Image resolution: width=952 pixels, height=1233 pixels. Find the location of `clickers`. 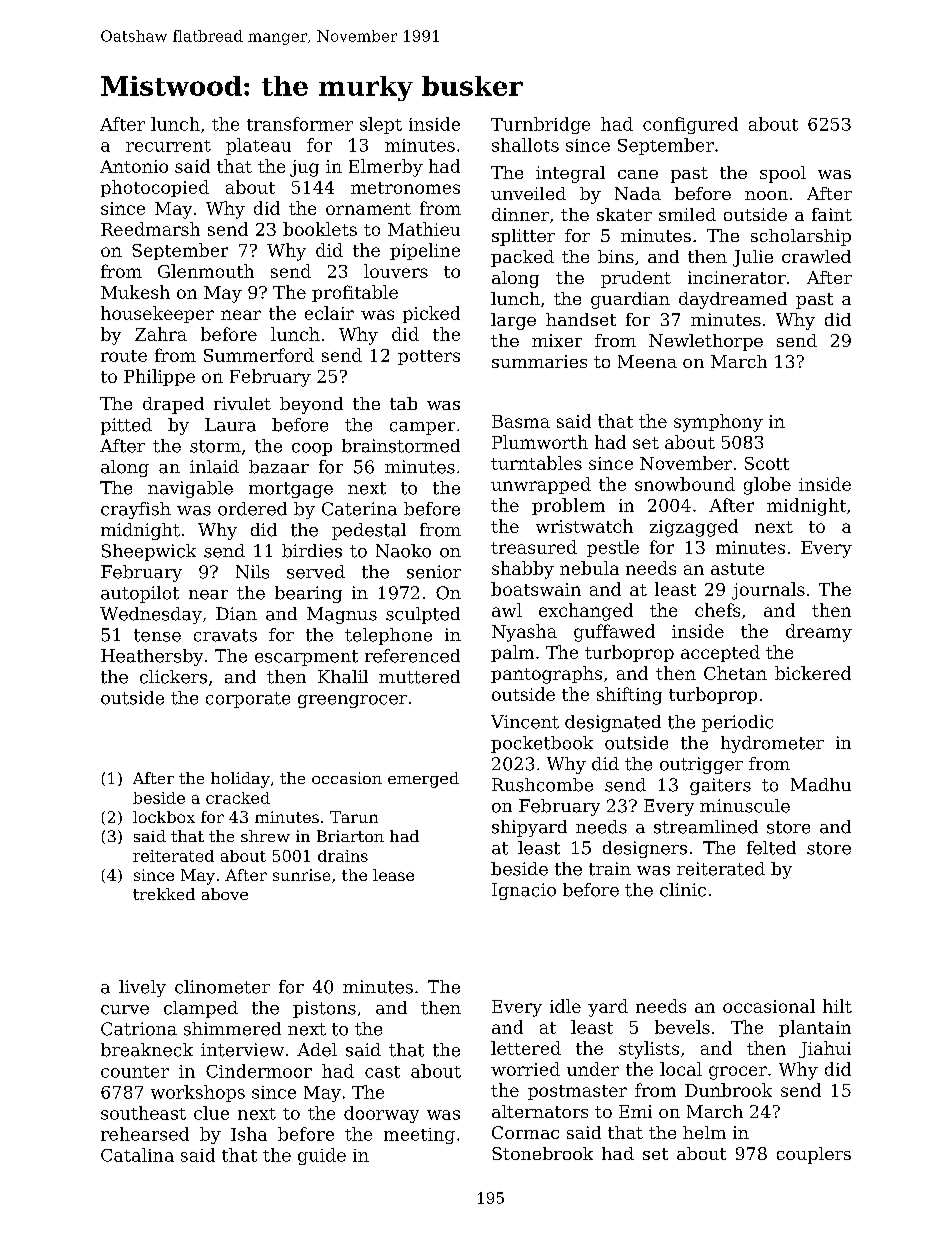

clickers is located at coordinates (173, 677).
